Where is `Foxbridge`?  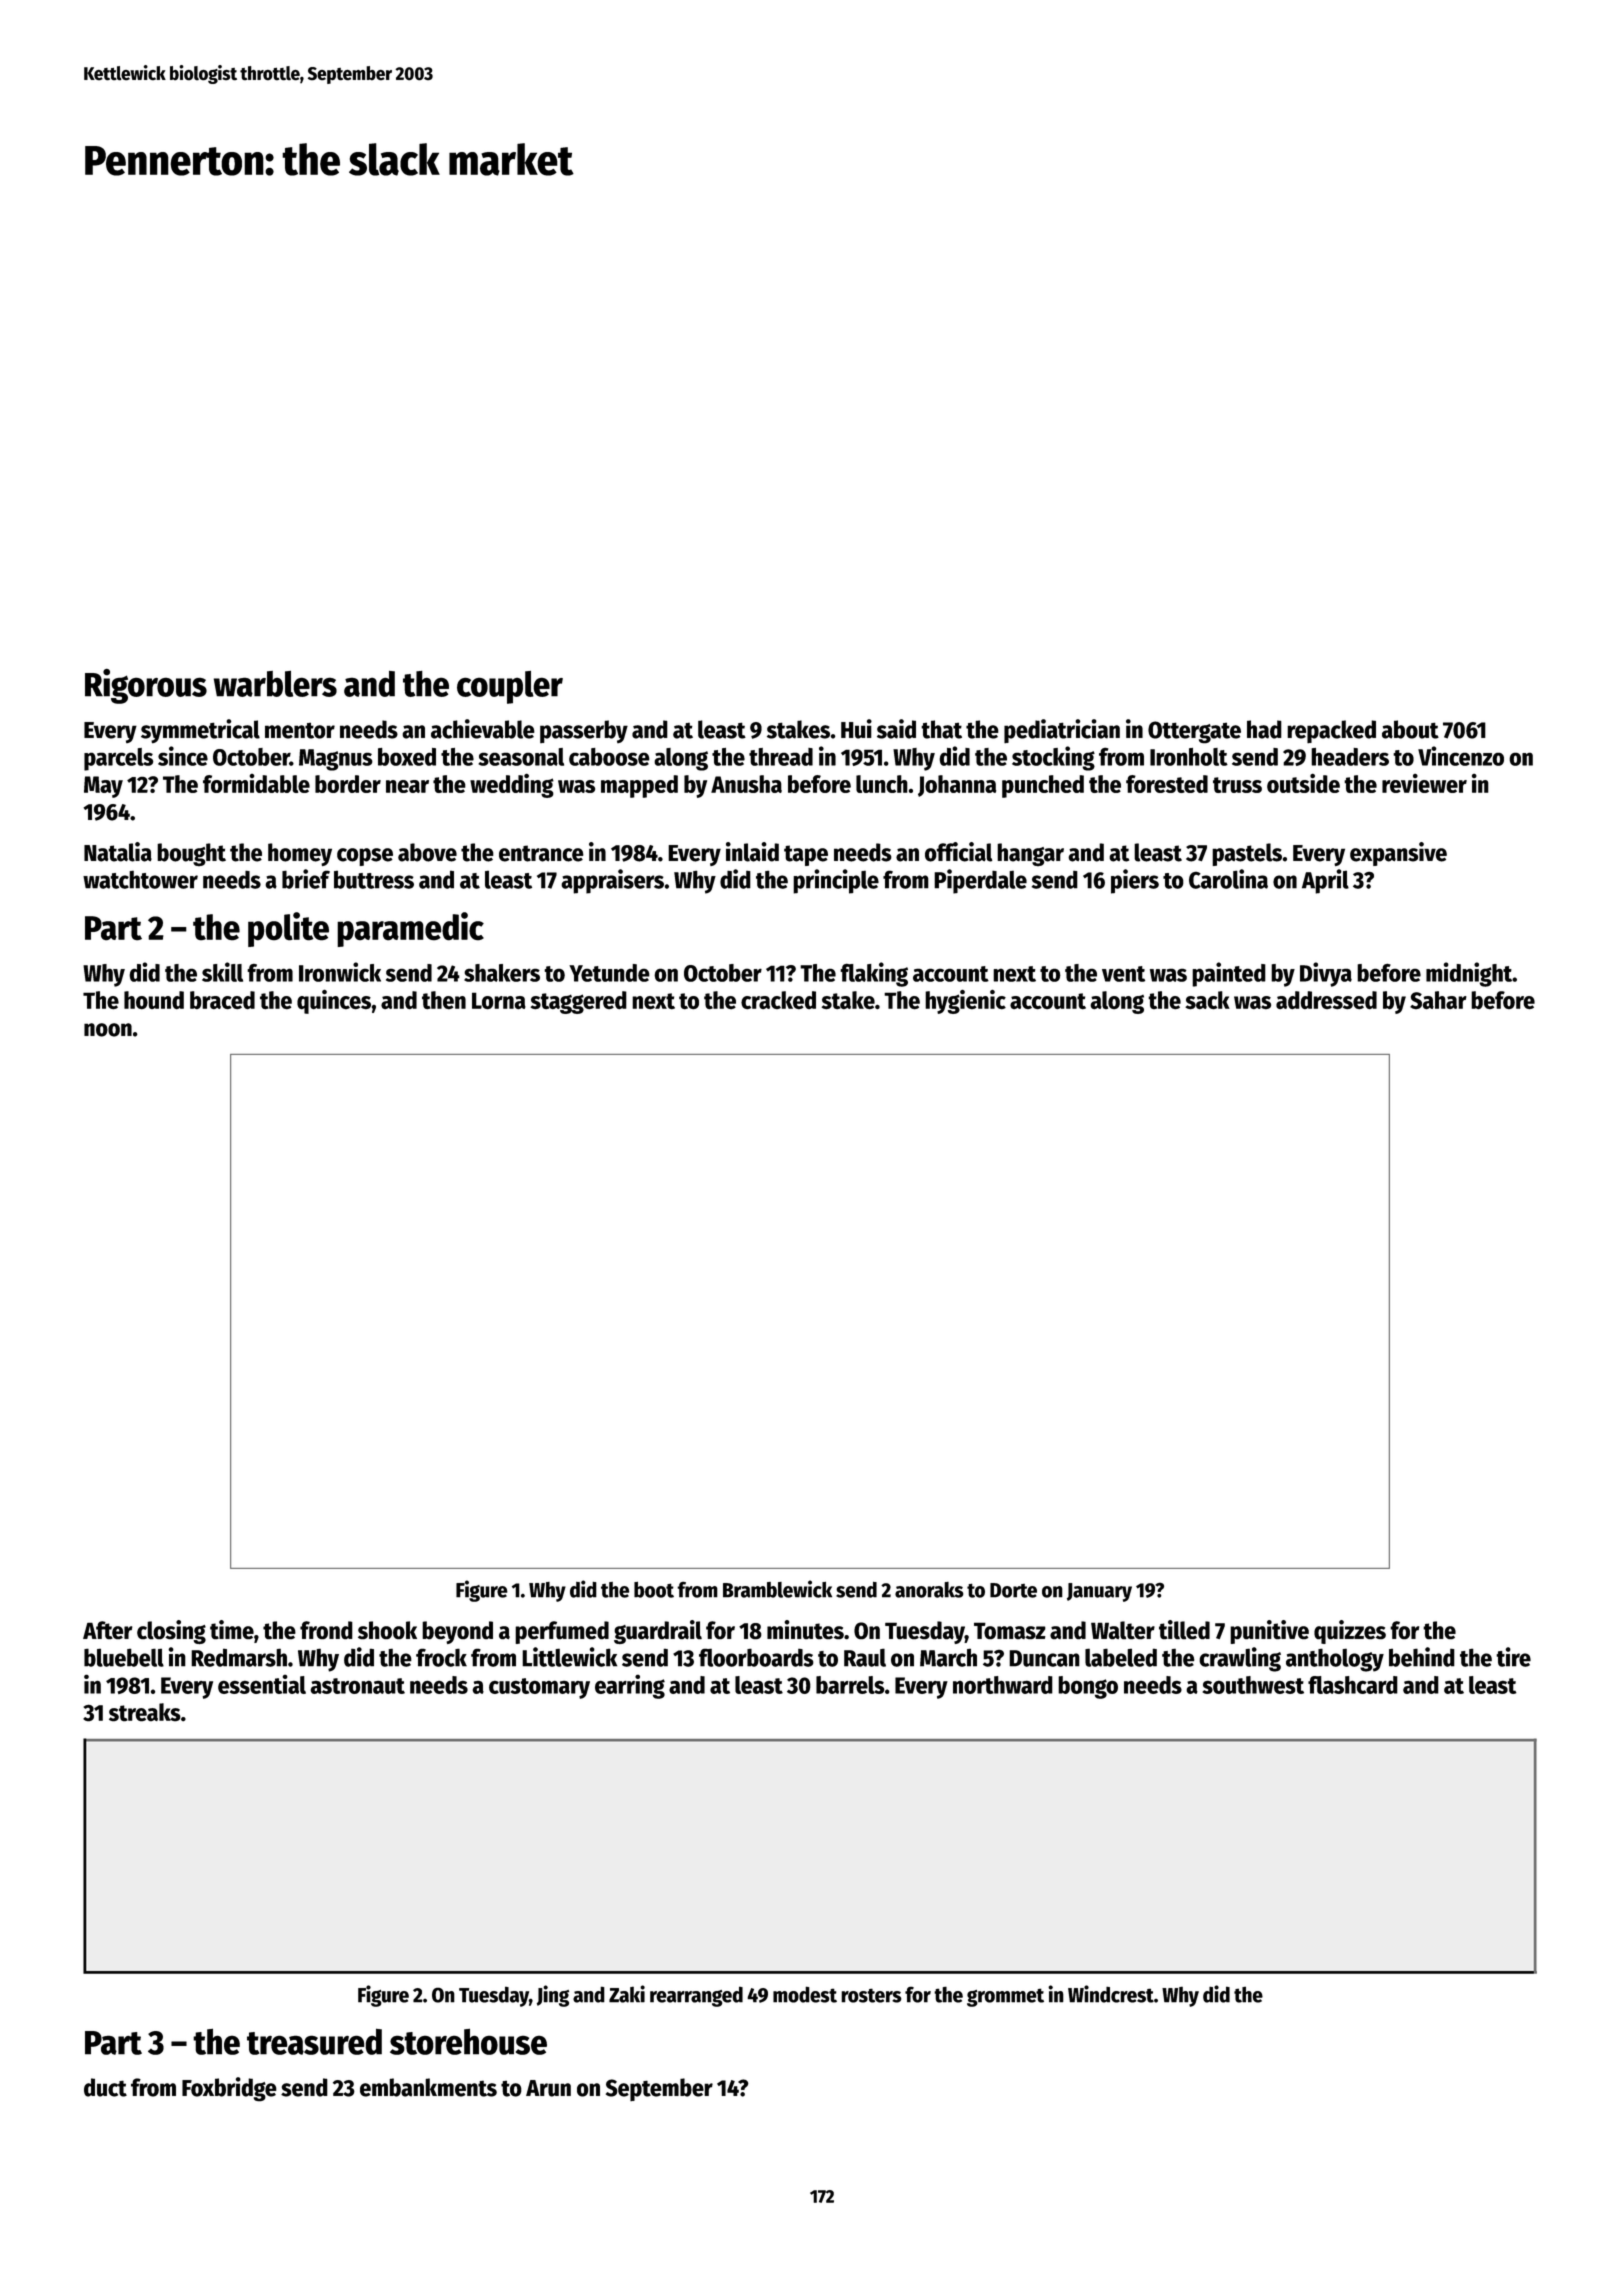 Foxbridge is located at coordinates (229, 2089).
